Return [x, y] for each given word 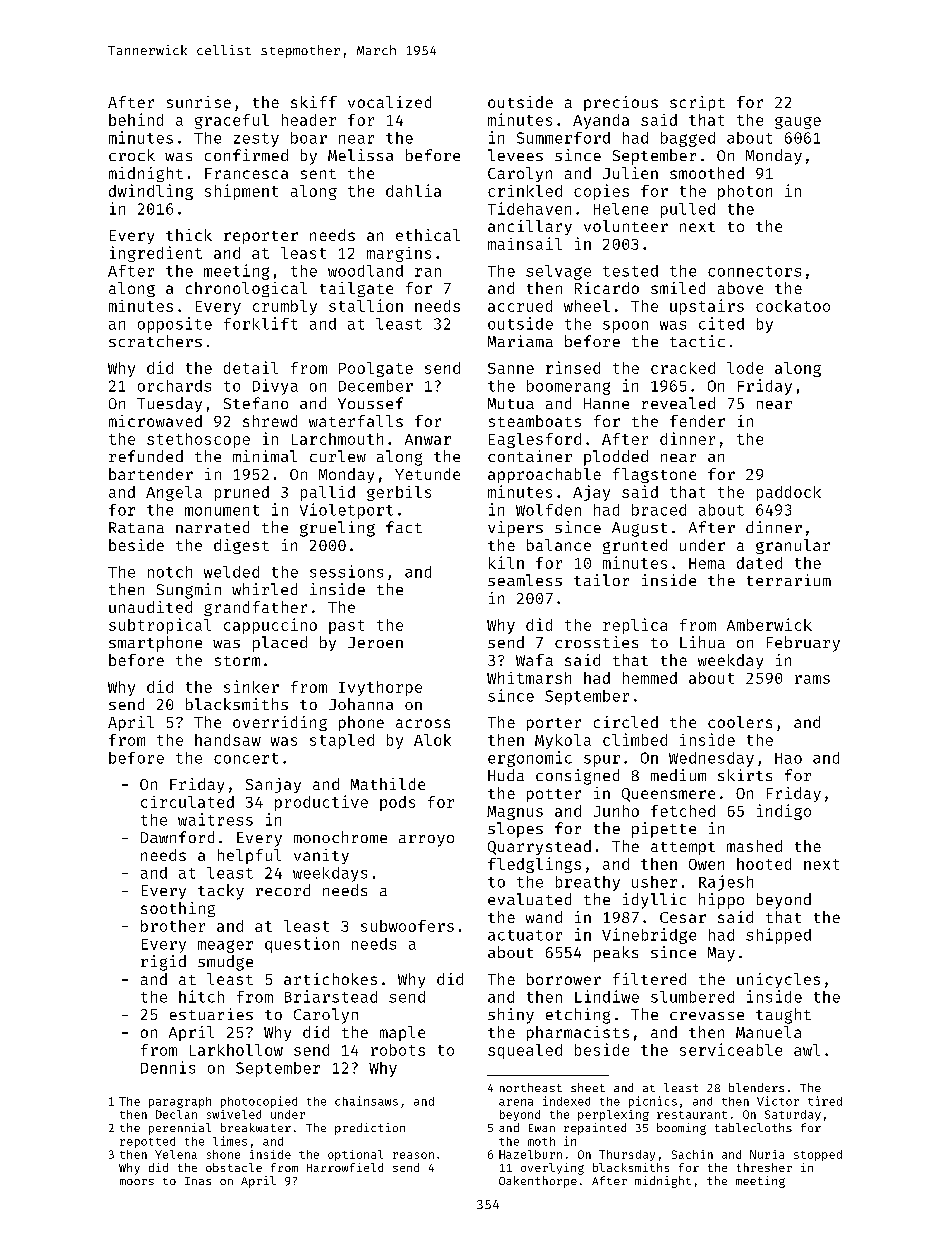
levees [515, 155]
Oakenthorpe [538, 1182]
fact [404, 527]
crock [132, 155]
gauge [798, 123]
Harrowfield [345, 1167]
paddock [789, 493]
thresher [764, 1167]
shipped [778, 936]
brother [173, 926]
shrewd [270, 421]
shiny [511, 1016]
